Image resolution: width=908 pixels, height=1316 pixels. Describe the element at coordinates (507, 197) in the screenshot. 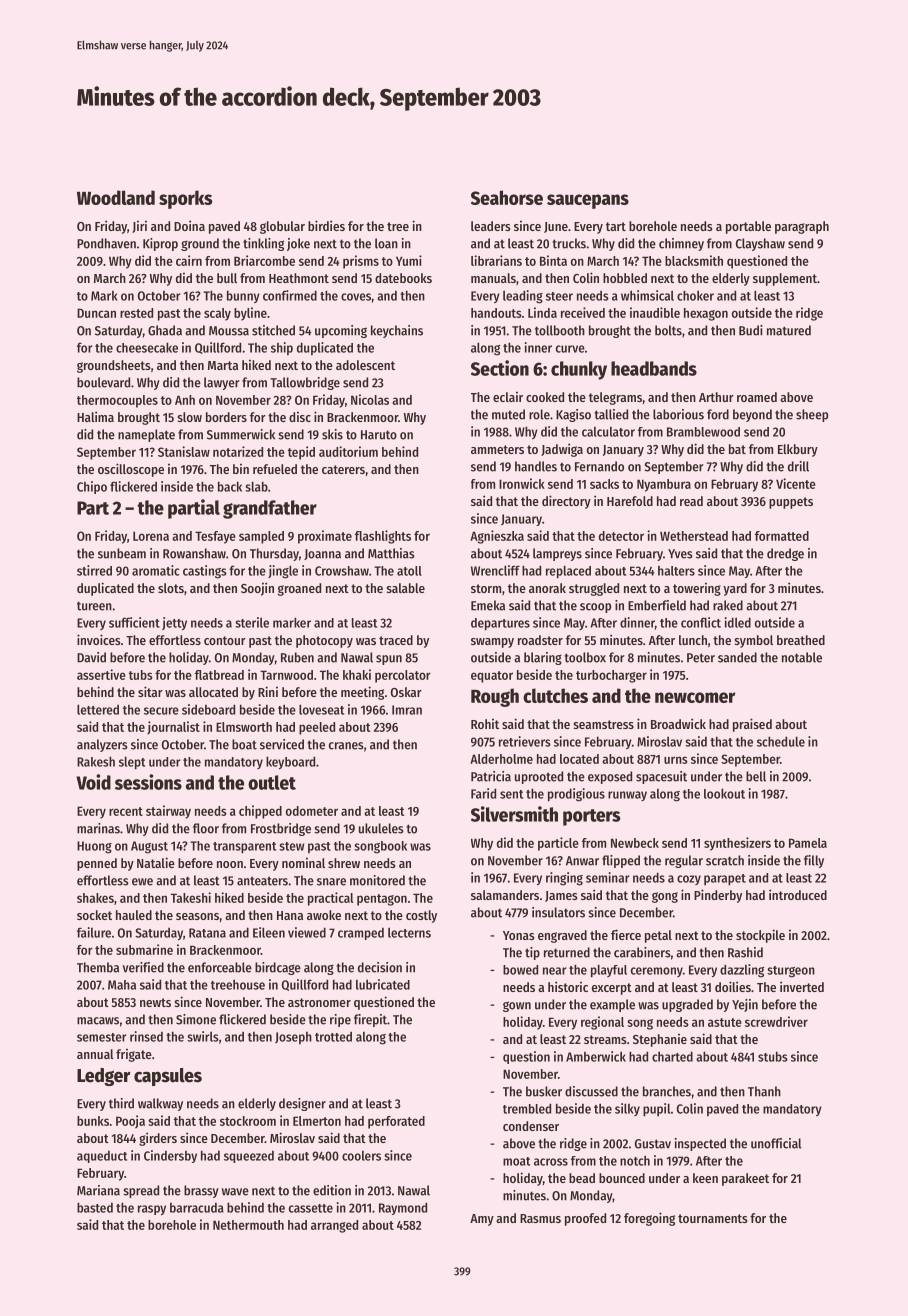

I see `Seahorse` at that location.
